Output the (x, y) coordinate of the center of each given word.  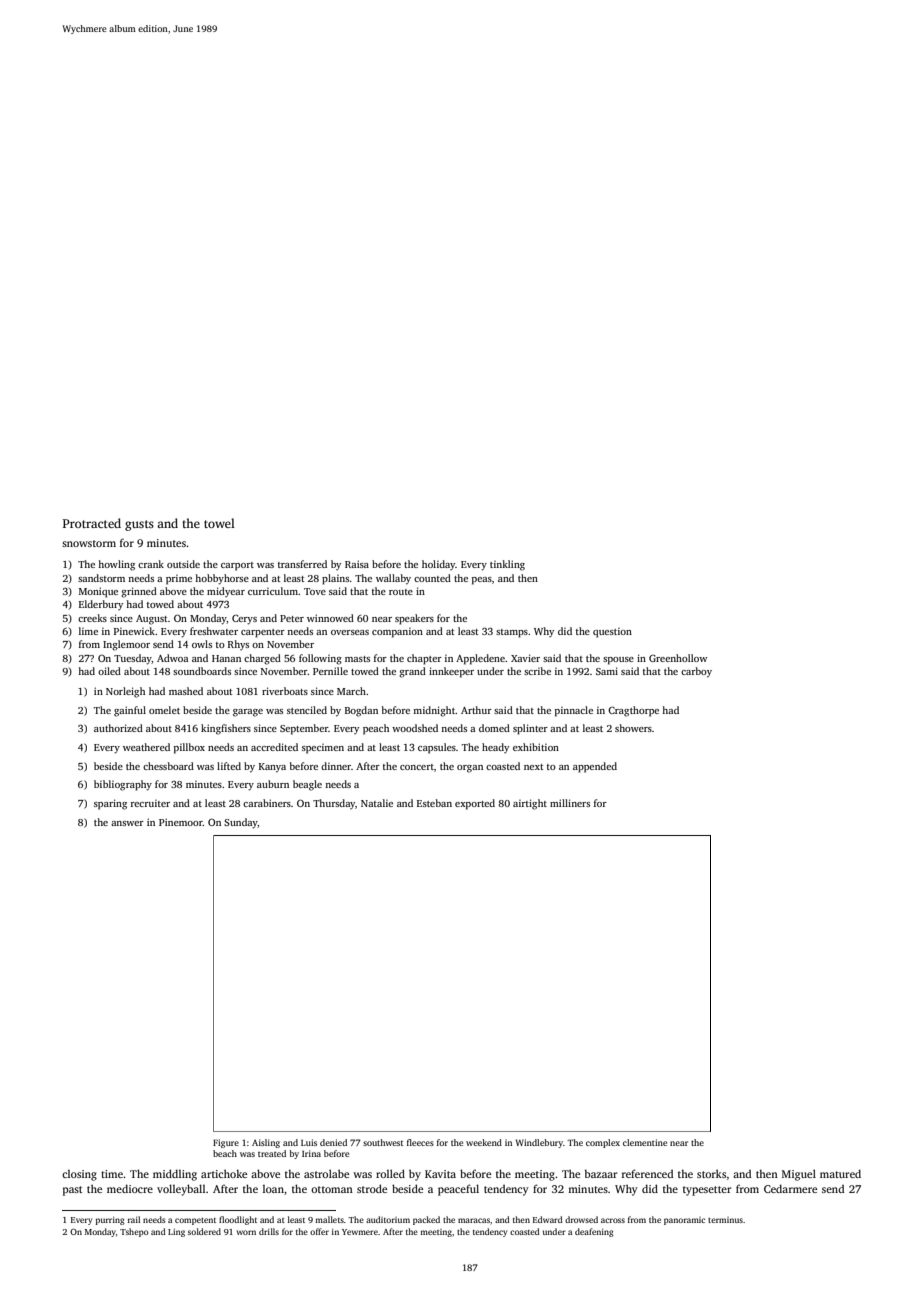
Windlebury (539, 1143)
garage (248, 713)
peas (482, 581)
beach (225, 1153)
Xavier (525, 658)
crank (151, 564)
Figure (226, 1143)
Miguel (799, 1175)
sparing (110, 804)
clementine (645, 1142)
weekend (484, 1142)
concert (417, 767)
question (612, 633)
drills (269, 1231)
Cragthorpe (633, 711)
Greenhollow (678, 658)
